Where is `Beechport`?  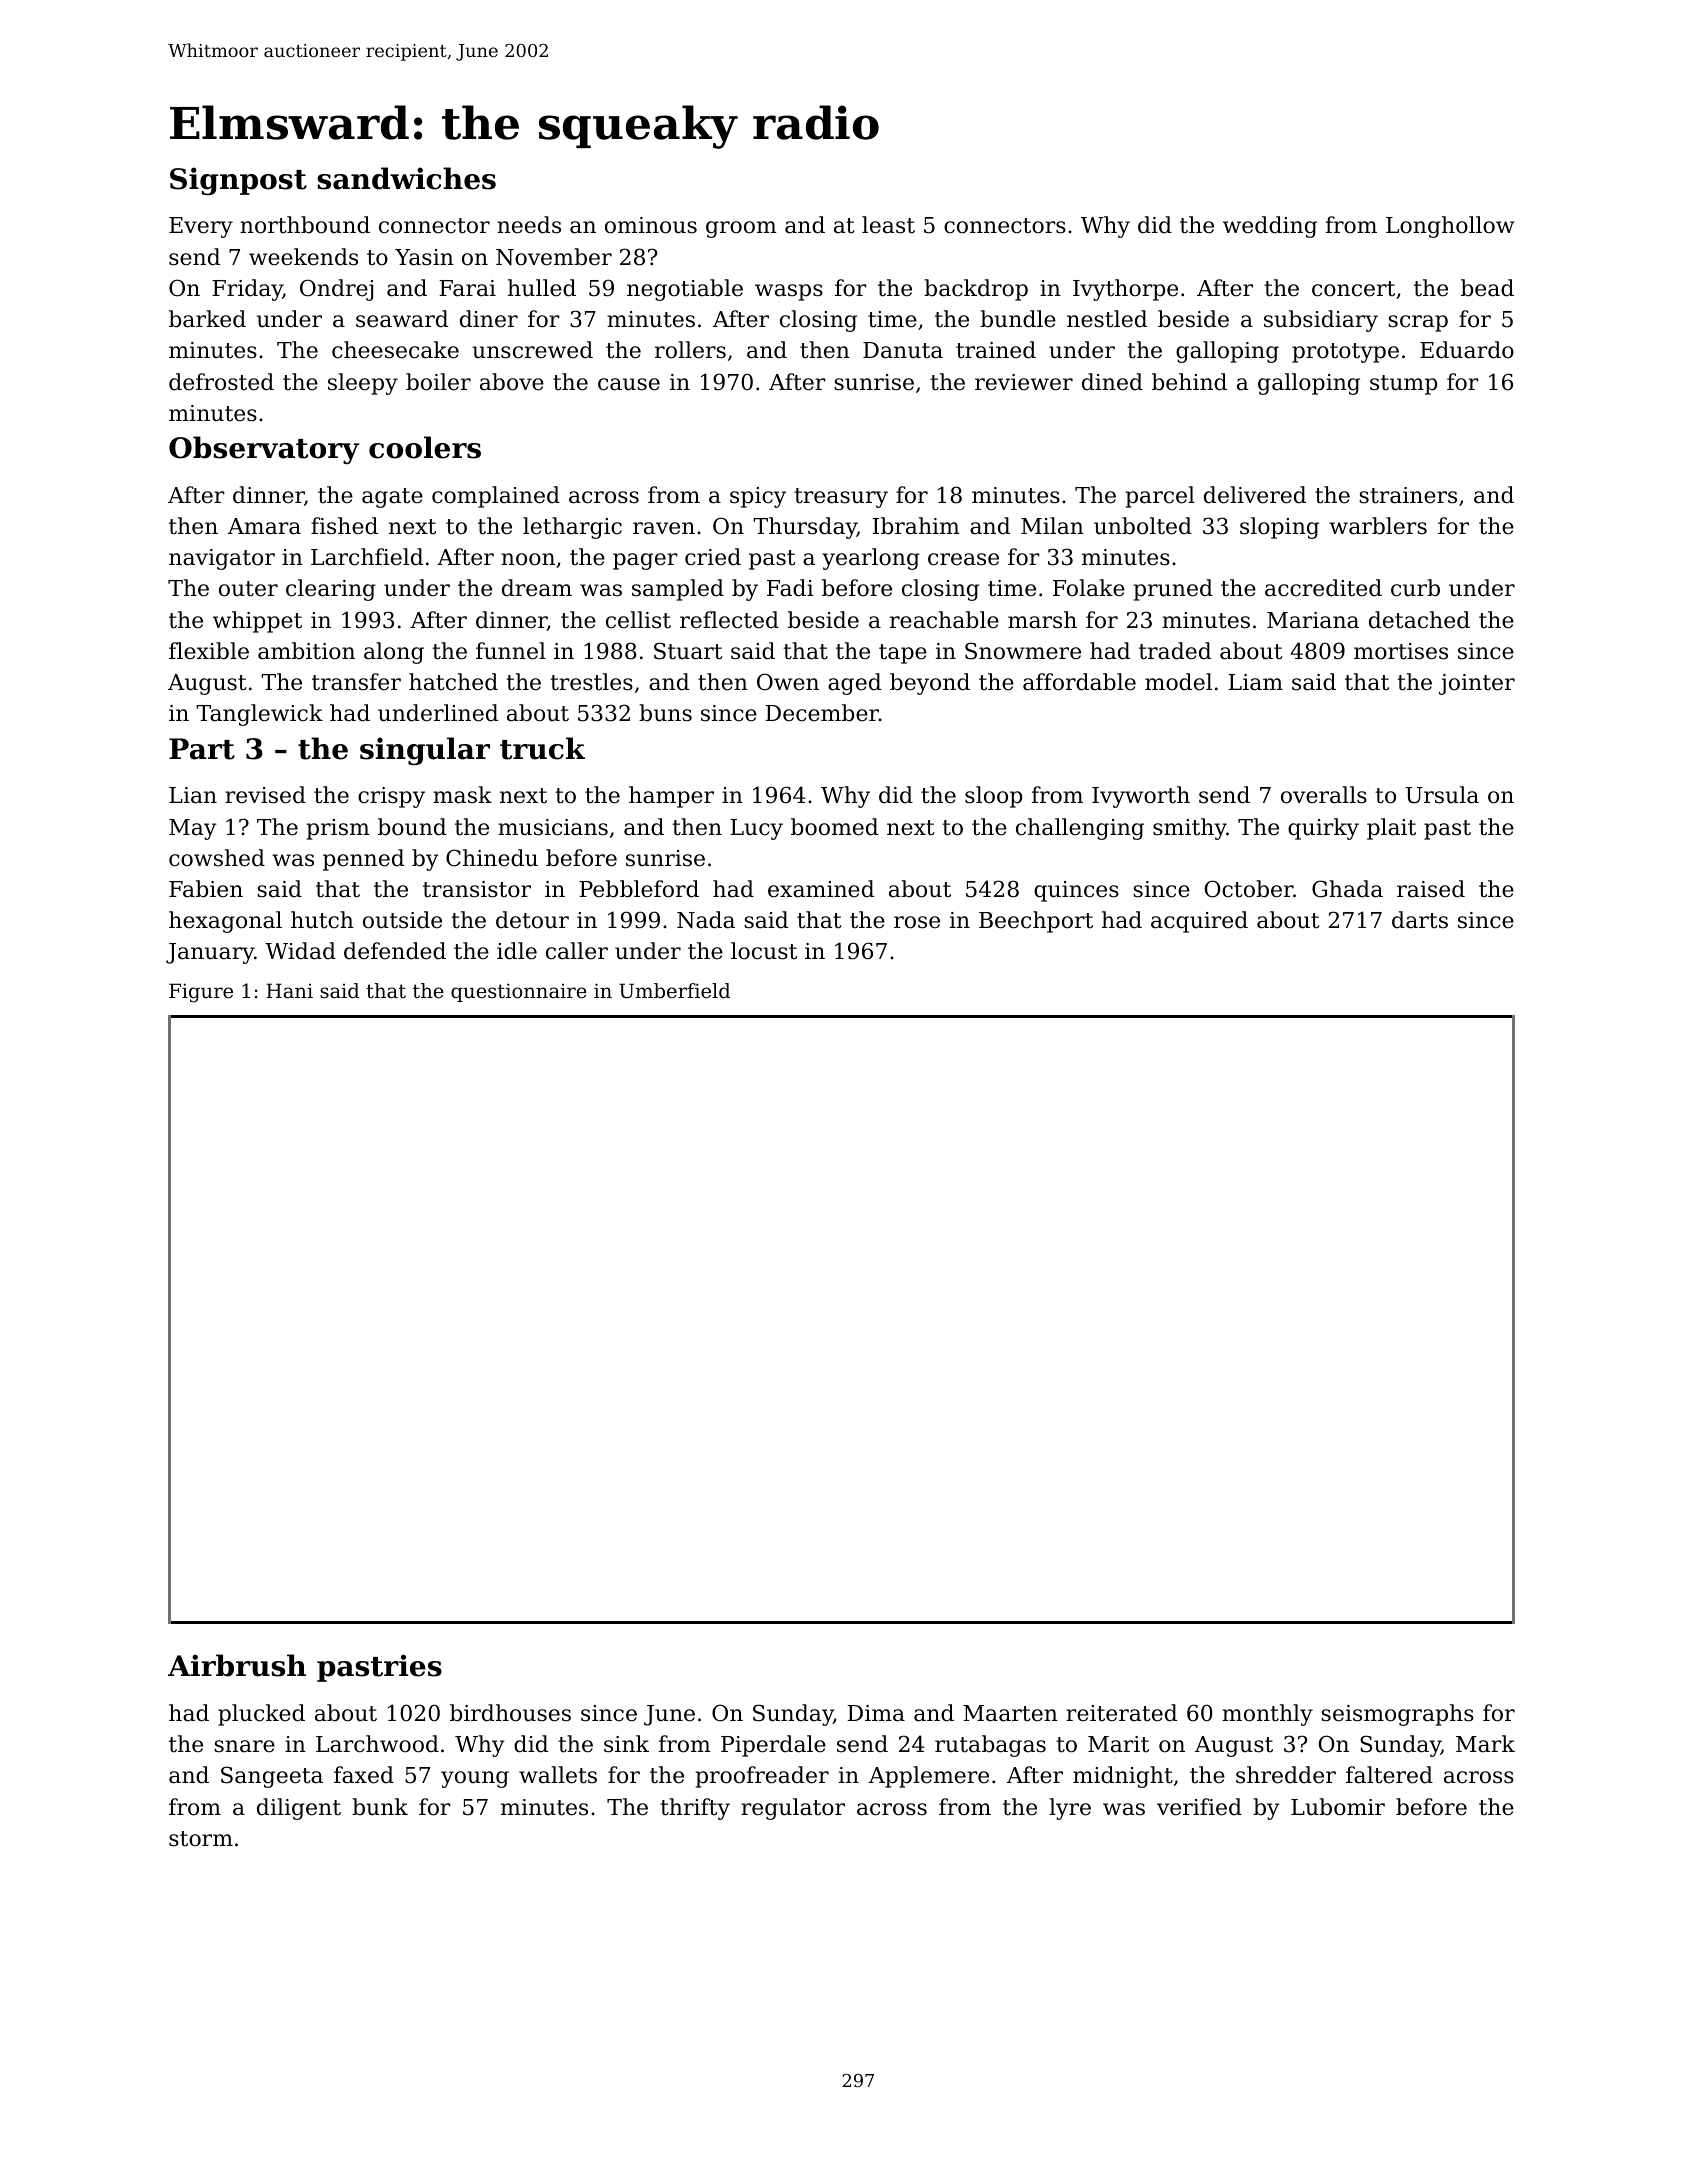
Beechport is located at coordinates (1036, 922).
